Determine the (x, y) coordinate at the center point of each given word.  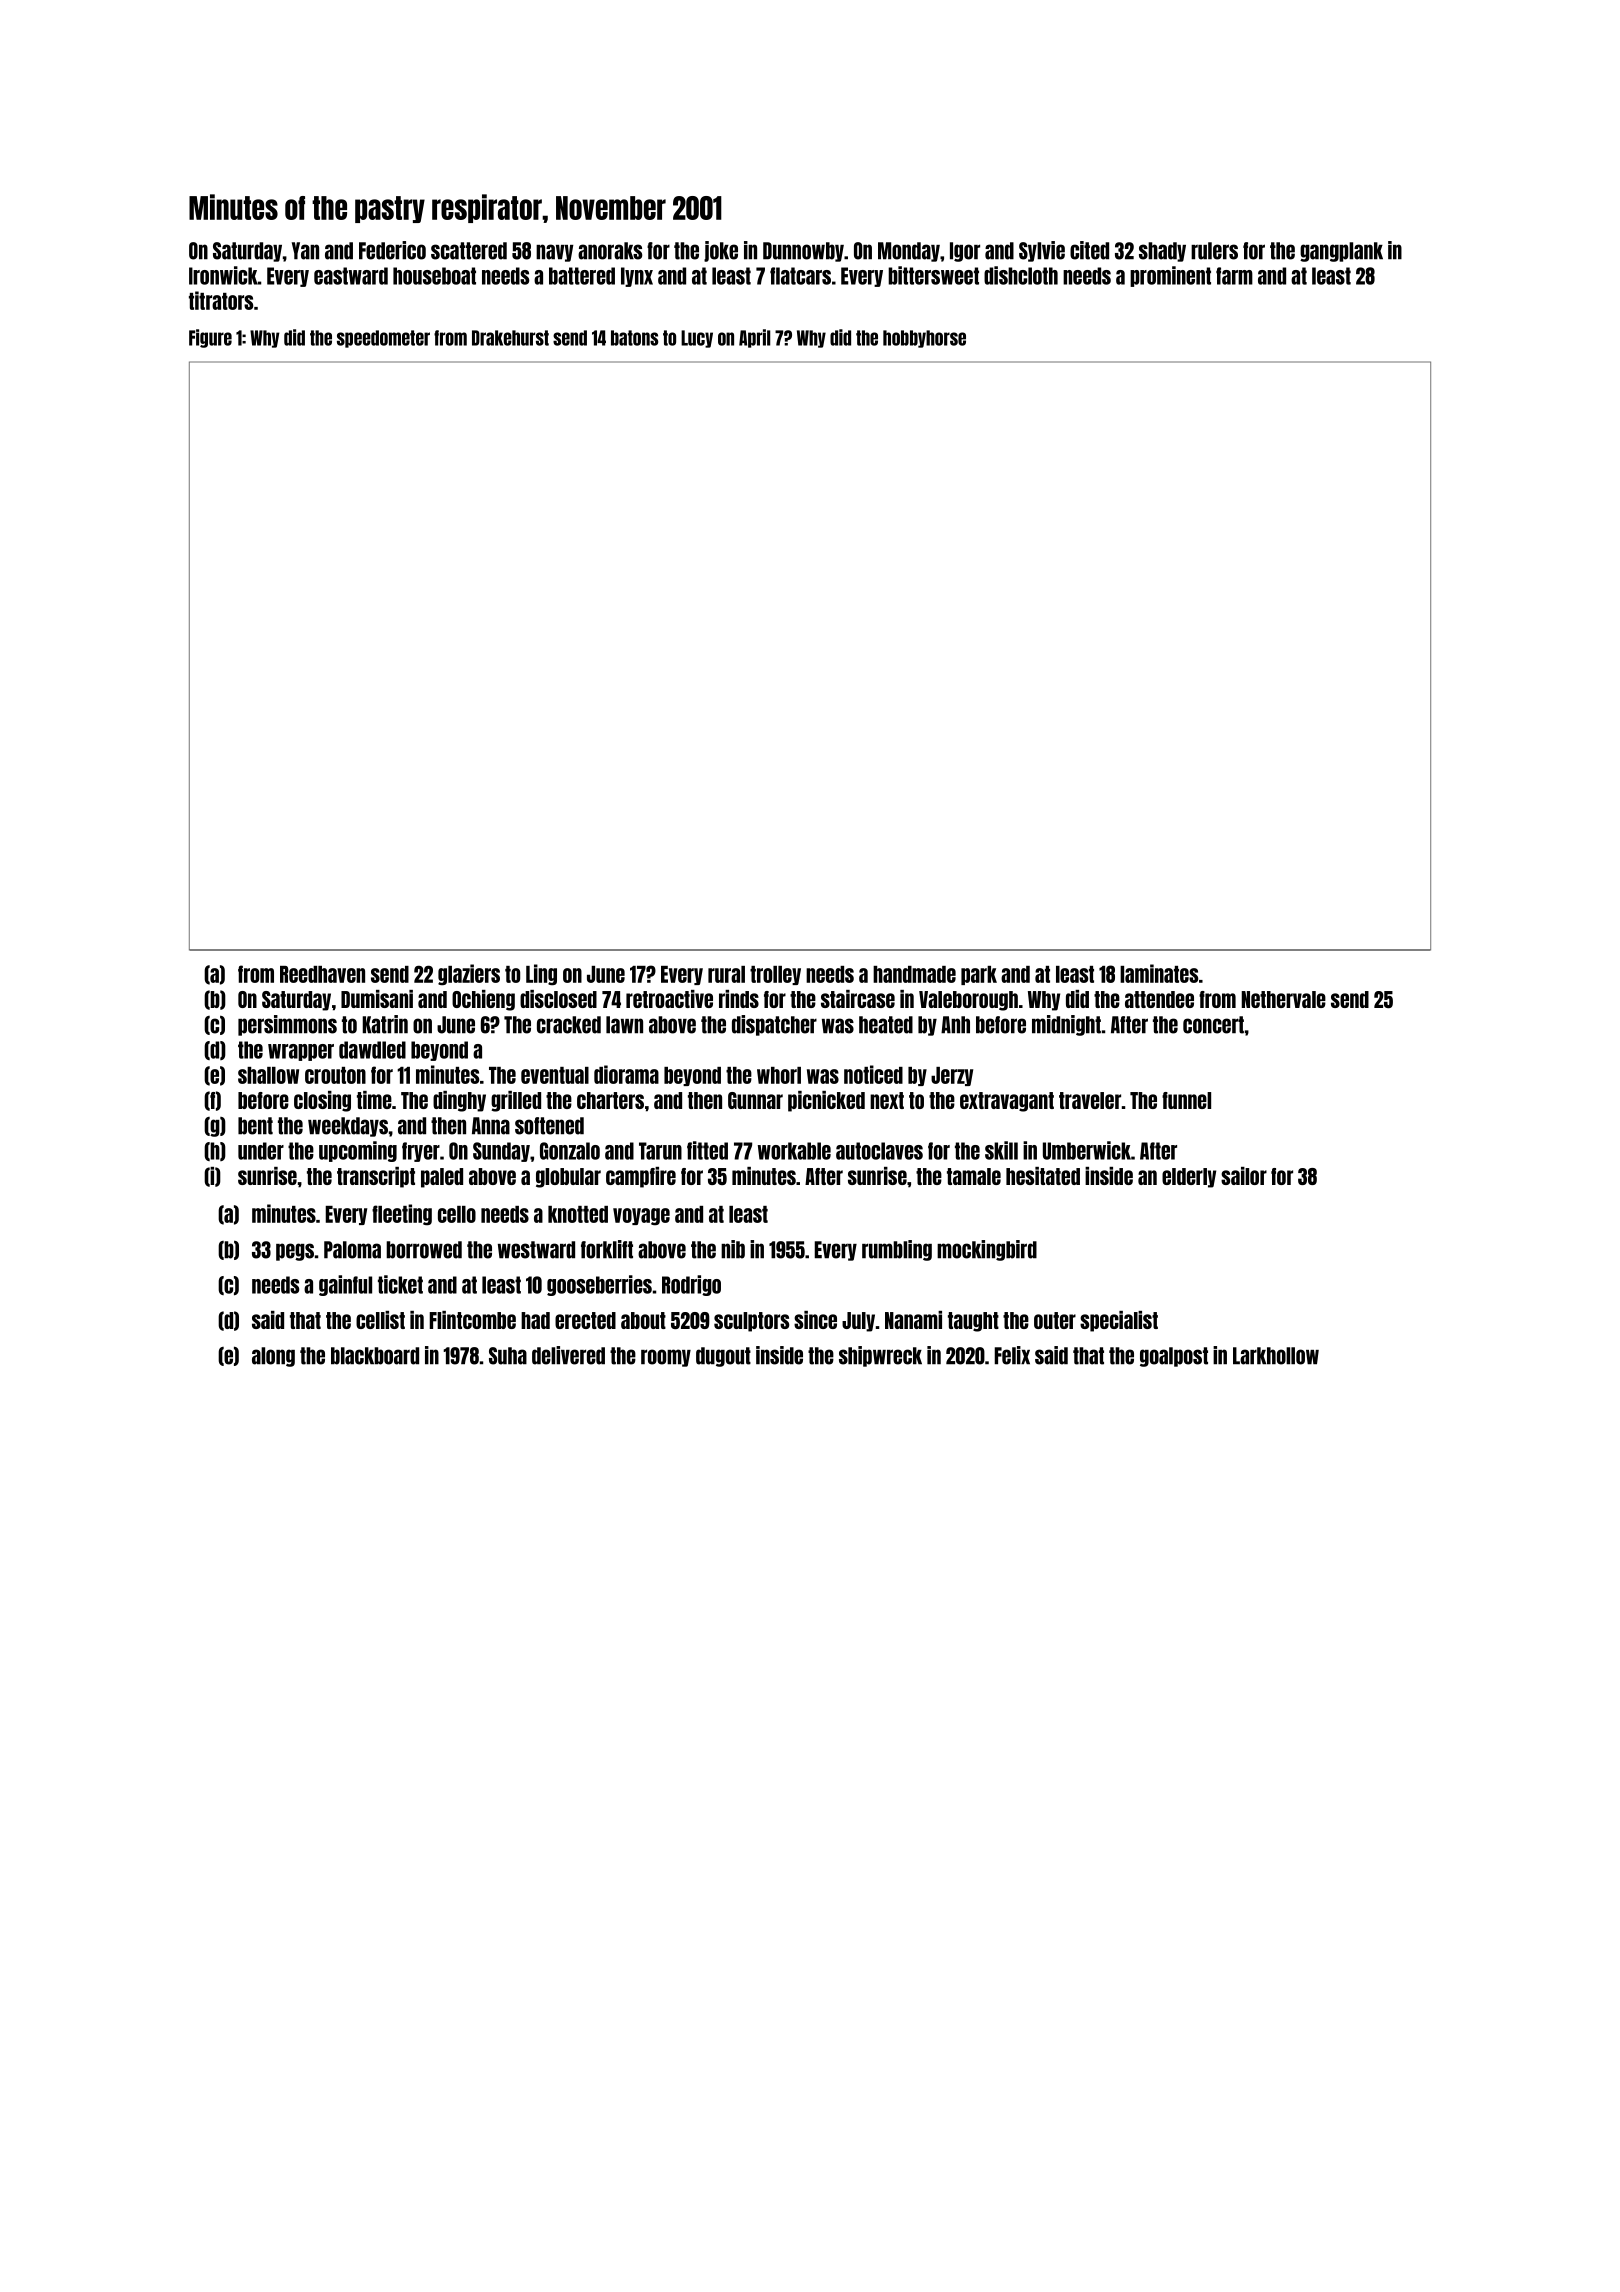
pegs (295, 1252)
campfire (641, 1177)
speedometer (383, 339)
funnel (1186, 1100)
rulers (1214, 251)
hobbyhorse (924, 339)
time (374, 1100)
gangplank (1341, 252)
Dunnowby (803, 252)
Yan (305, 251)
